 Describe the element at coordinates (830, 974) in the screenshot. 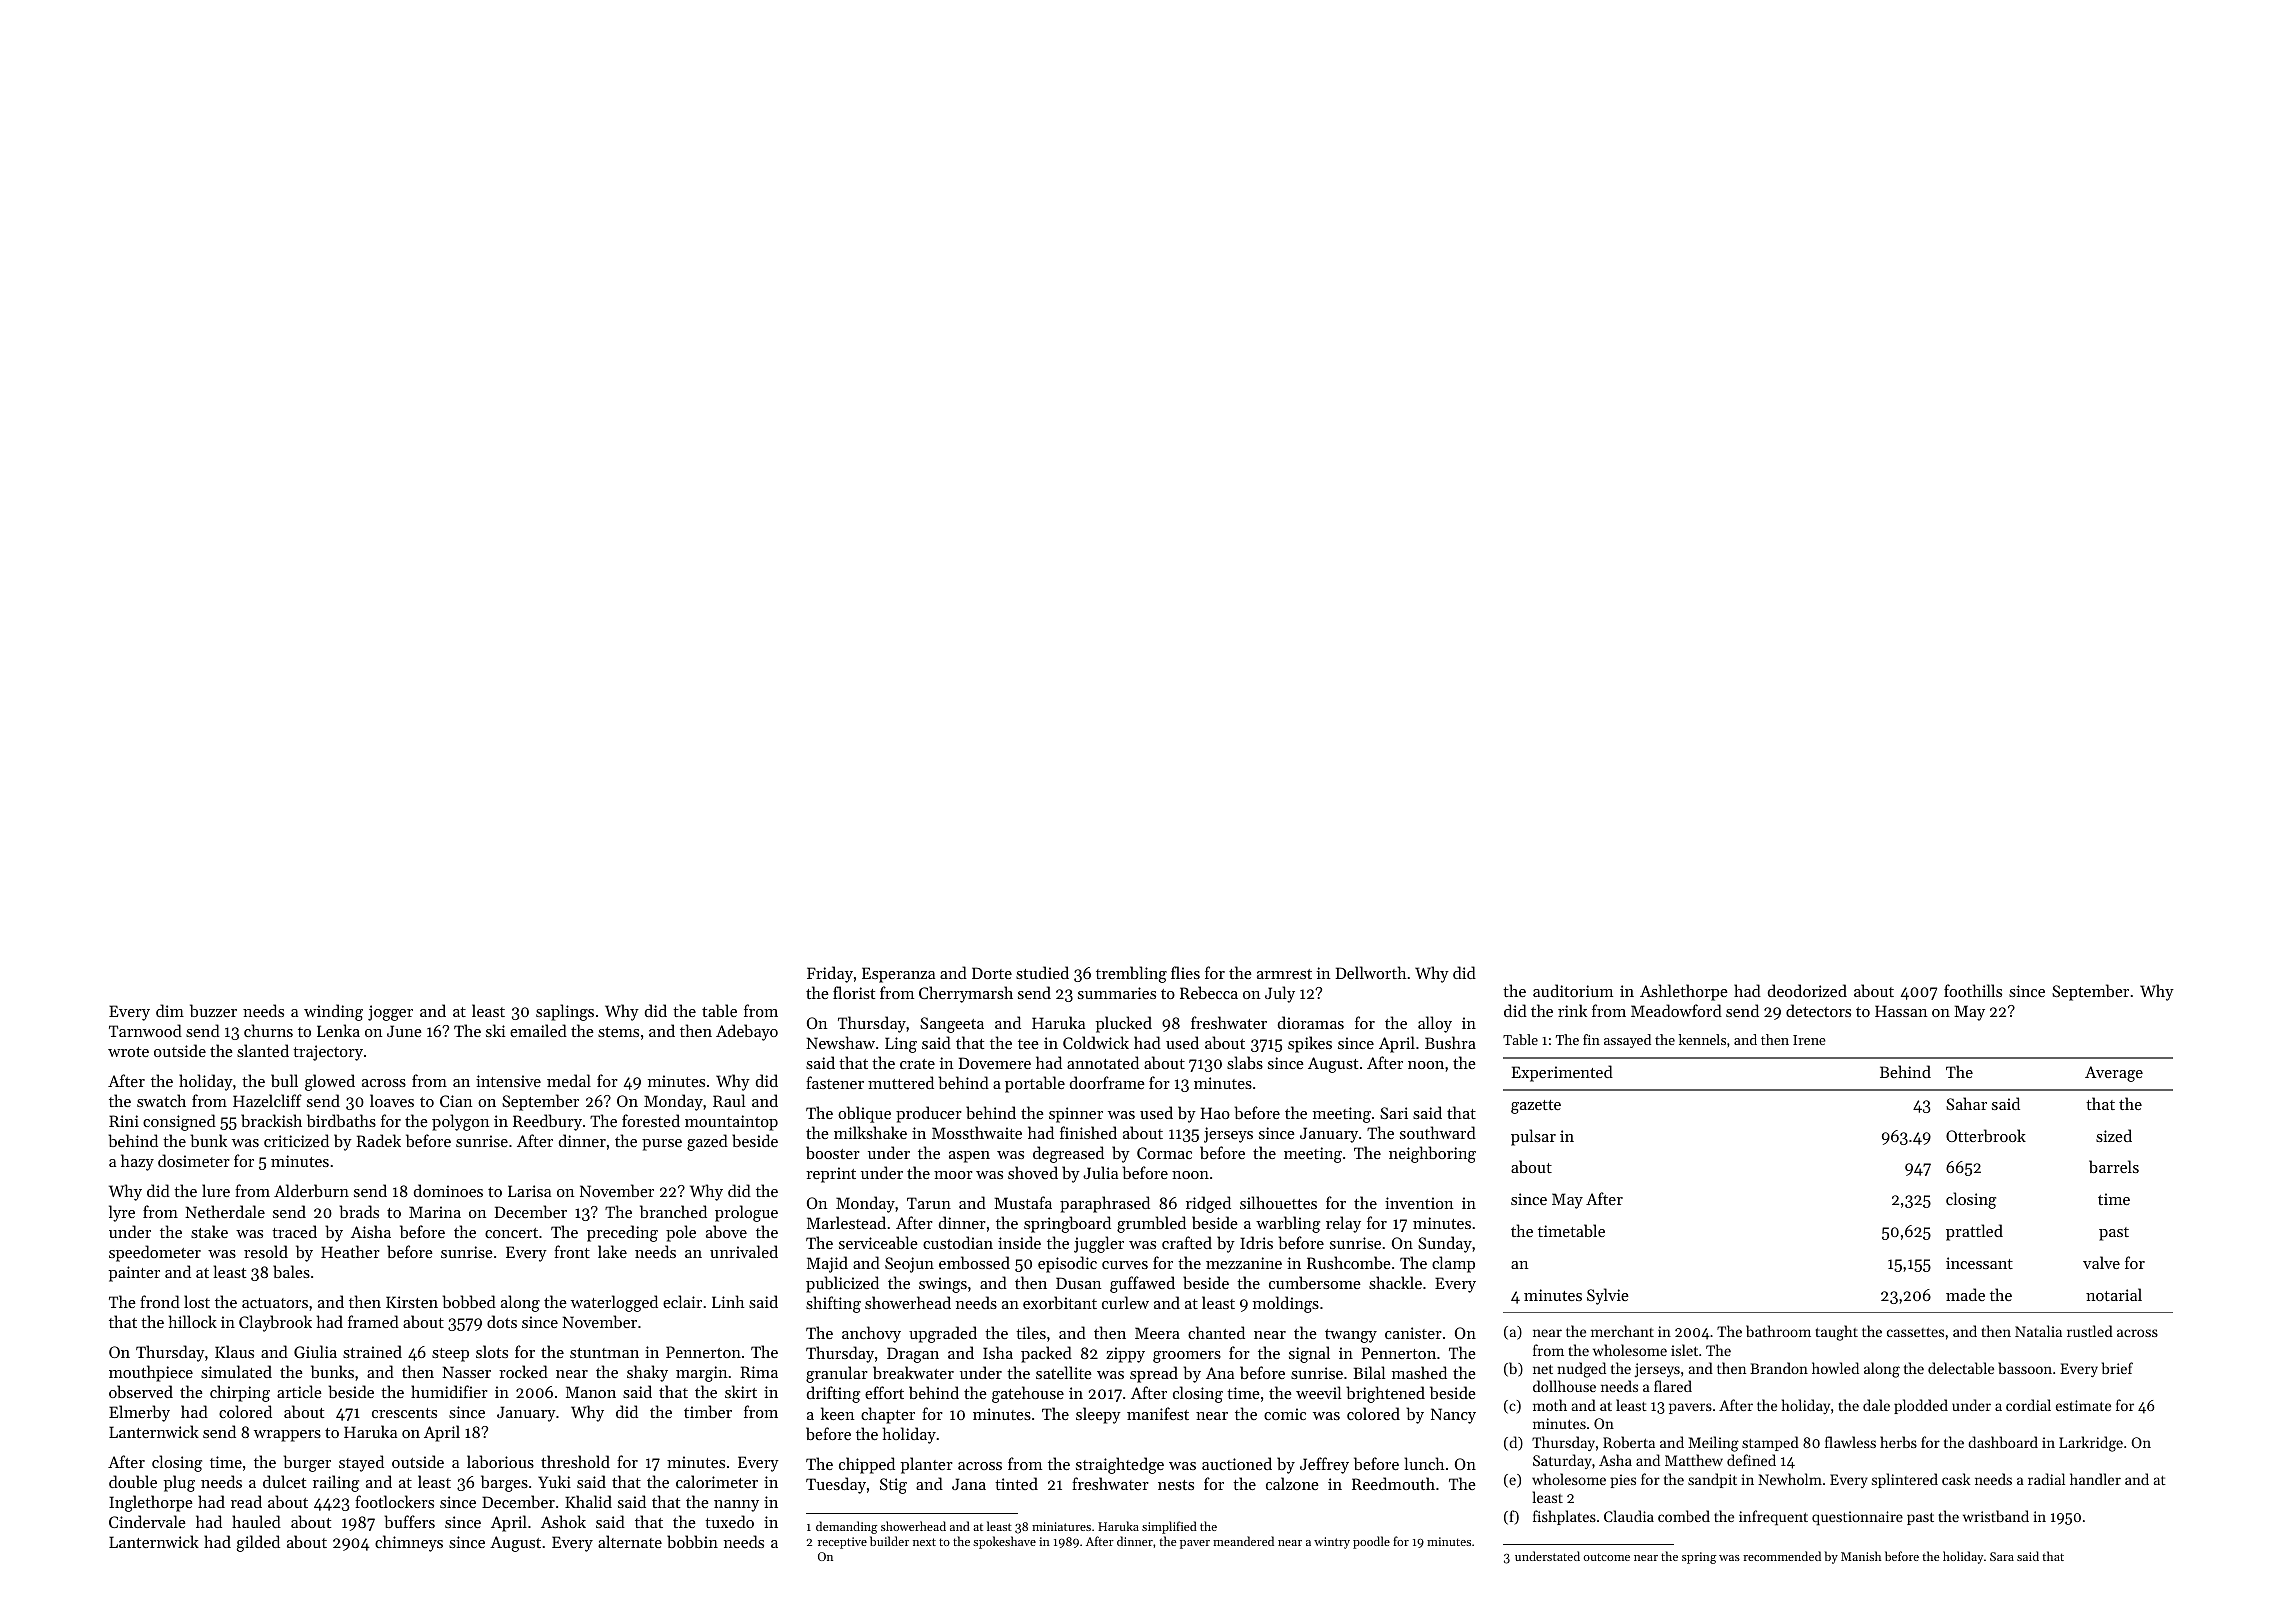

I see `Friday` at that location.
